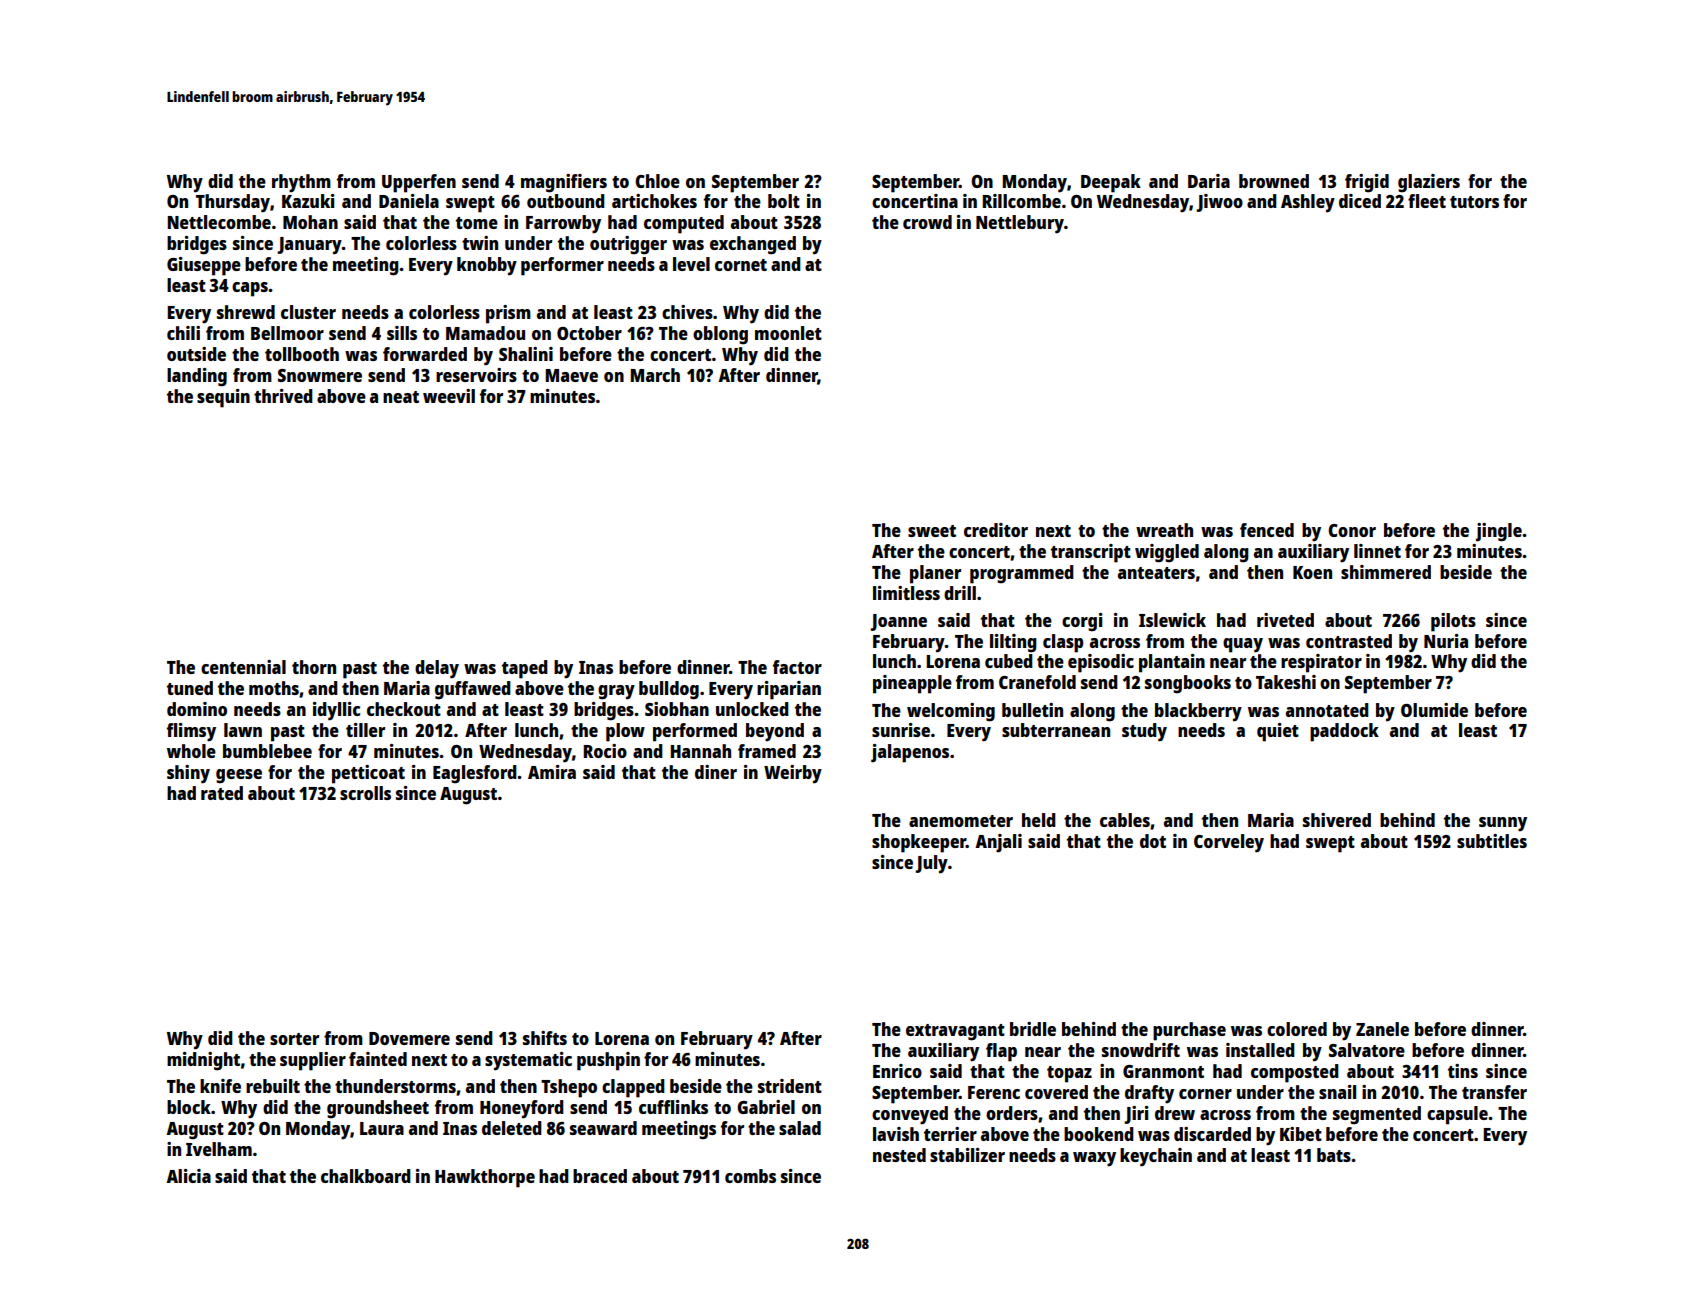 The width and height of the screenshot is (1694, 1309). What do you see at coordinates (1285, 620) in the screenshot?
I see `riveted` at bounding box center [1285, 620].
